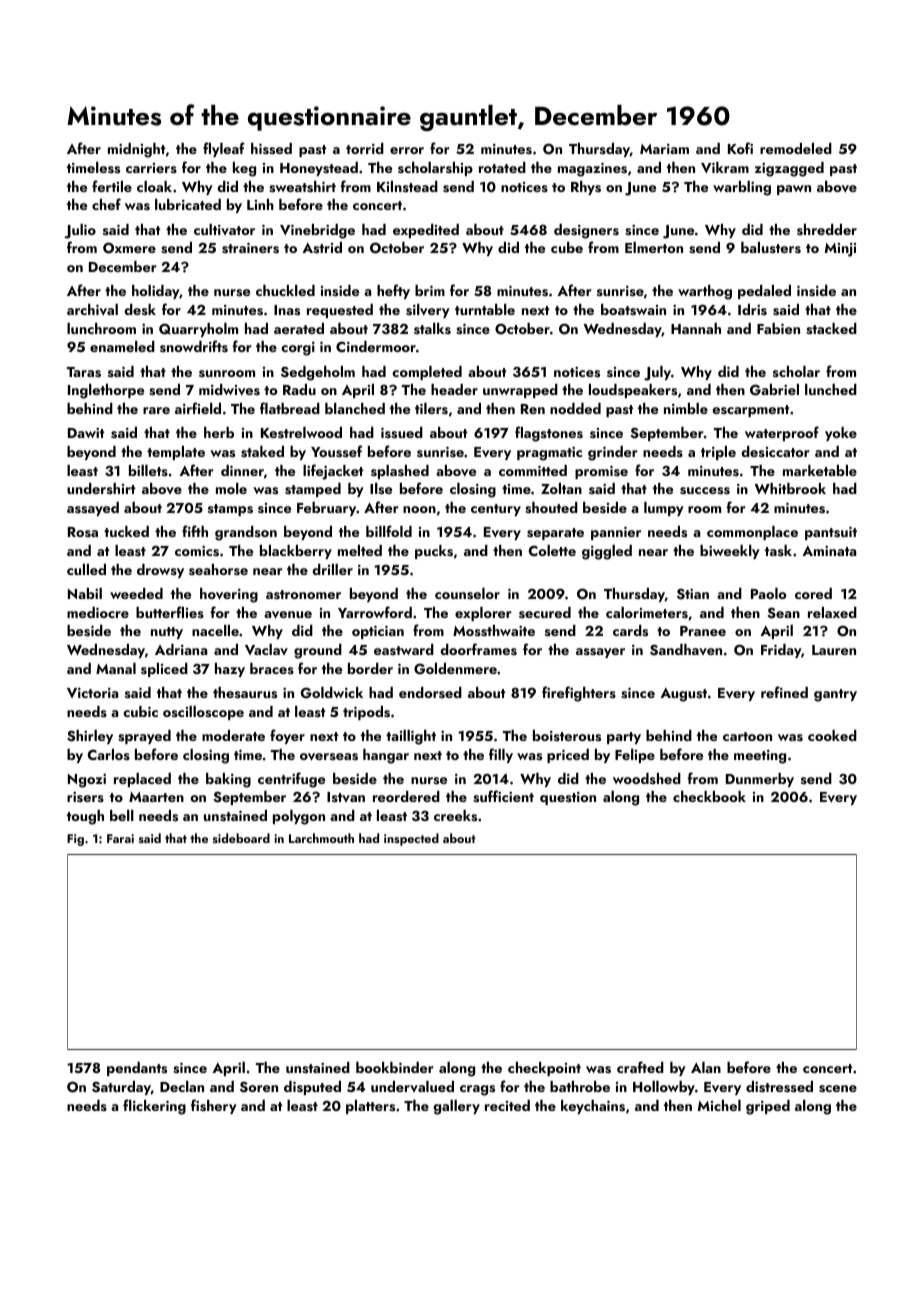 This document has height=1308, width=924. Describe the element at coordinates (768, 593) in the document. I see `Paolo` at that location.
